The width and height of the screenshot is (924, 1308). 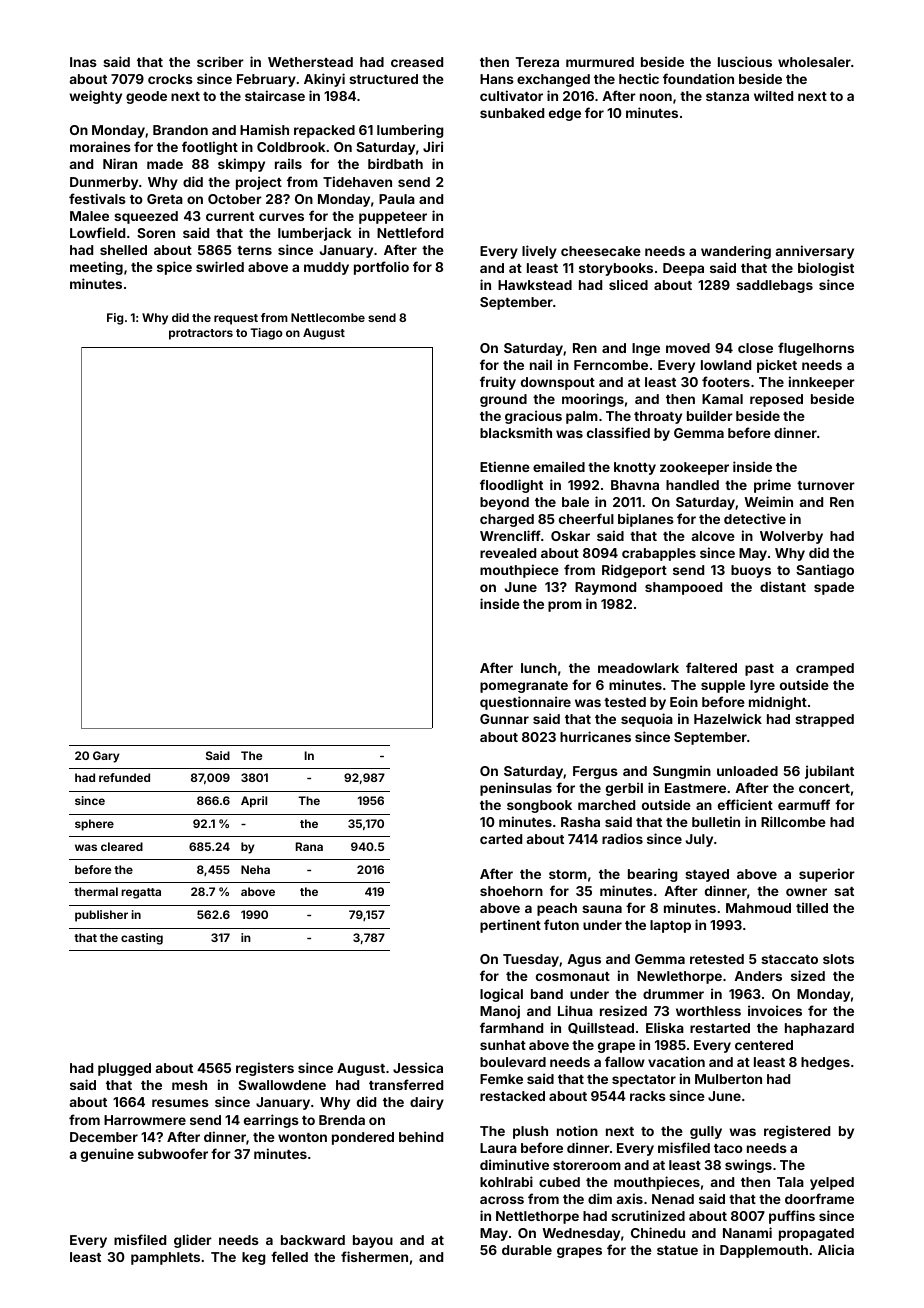 What do you see at coordinates (836, 1249) in the screenshot?
I see `Alicia` at bounding box center [836, 1249].
